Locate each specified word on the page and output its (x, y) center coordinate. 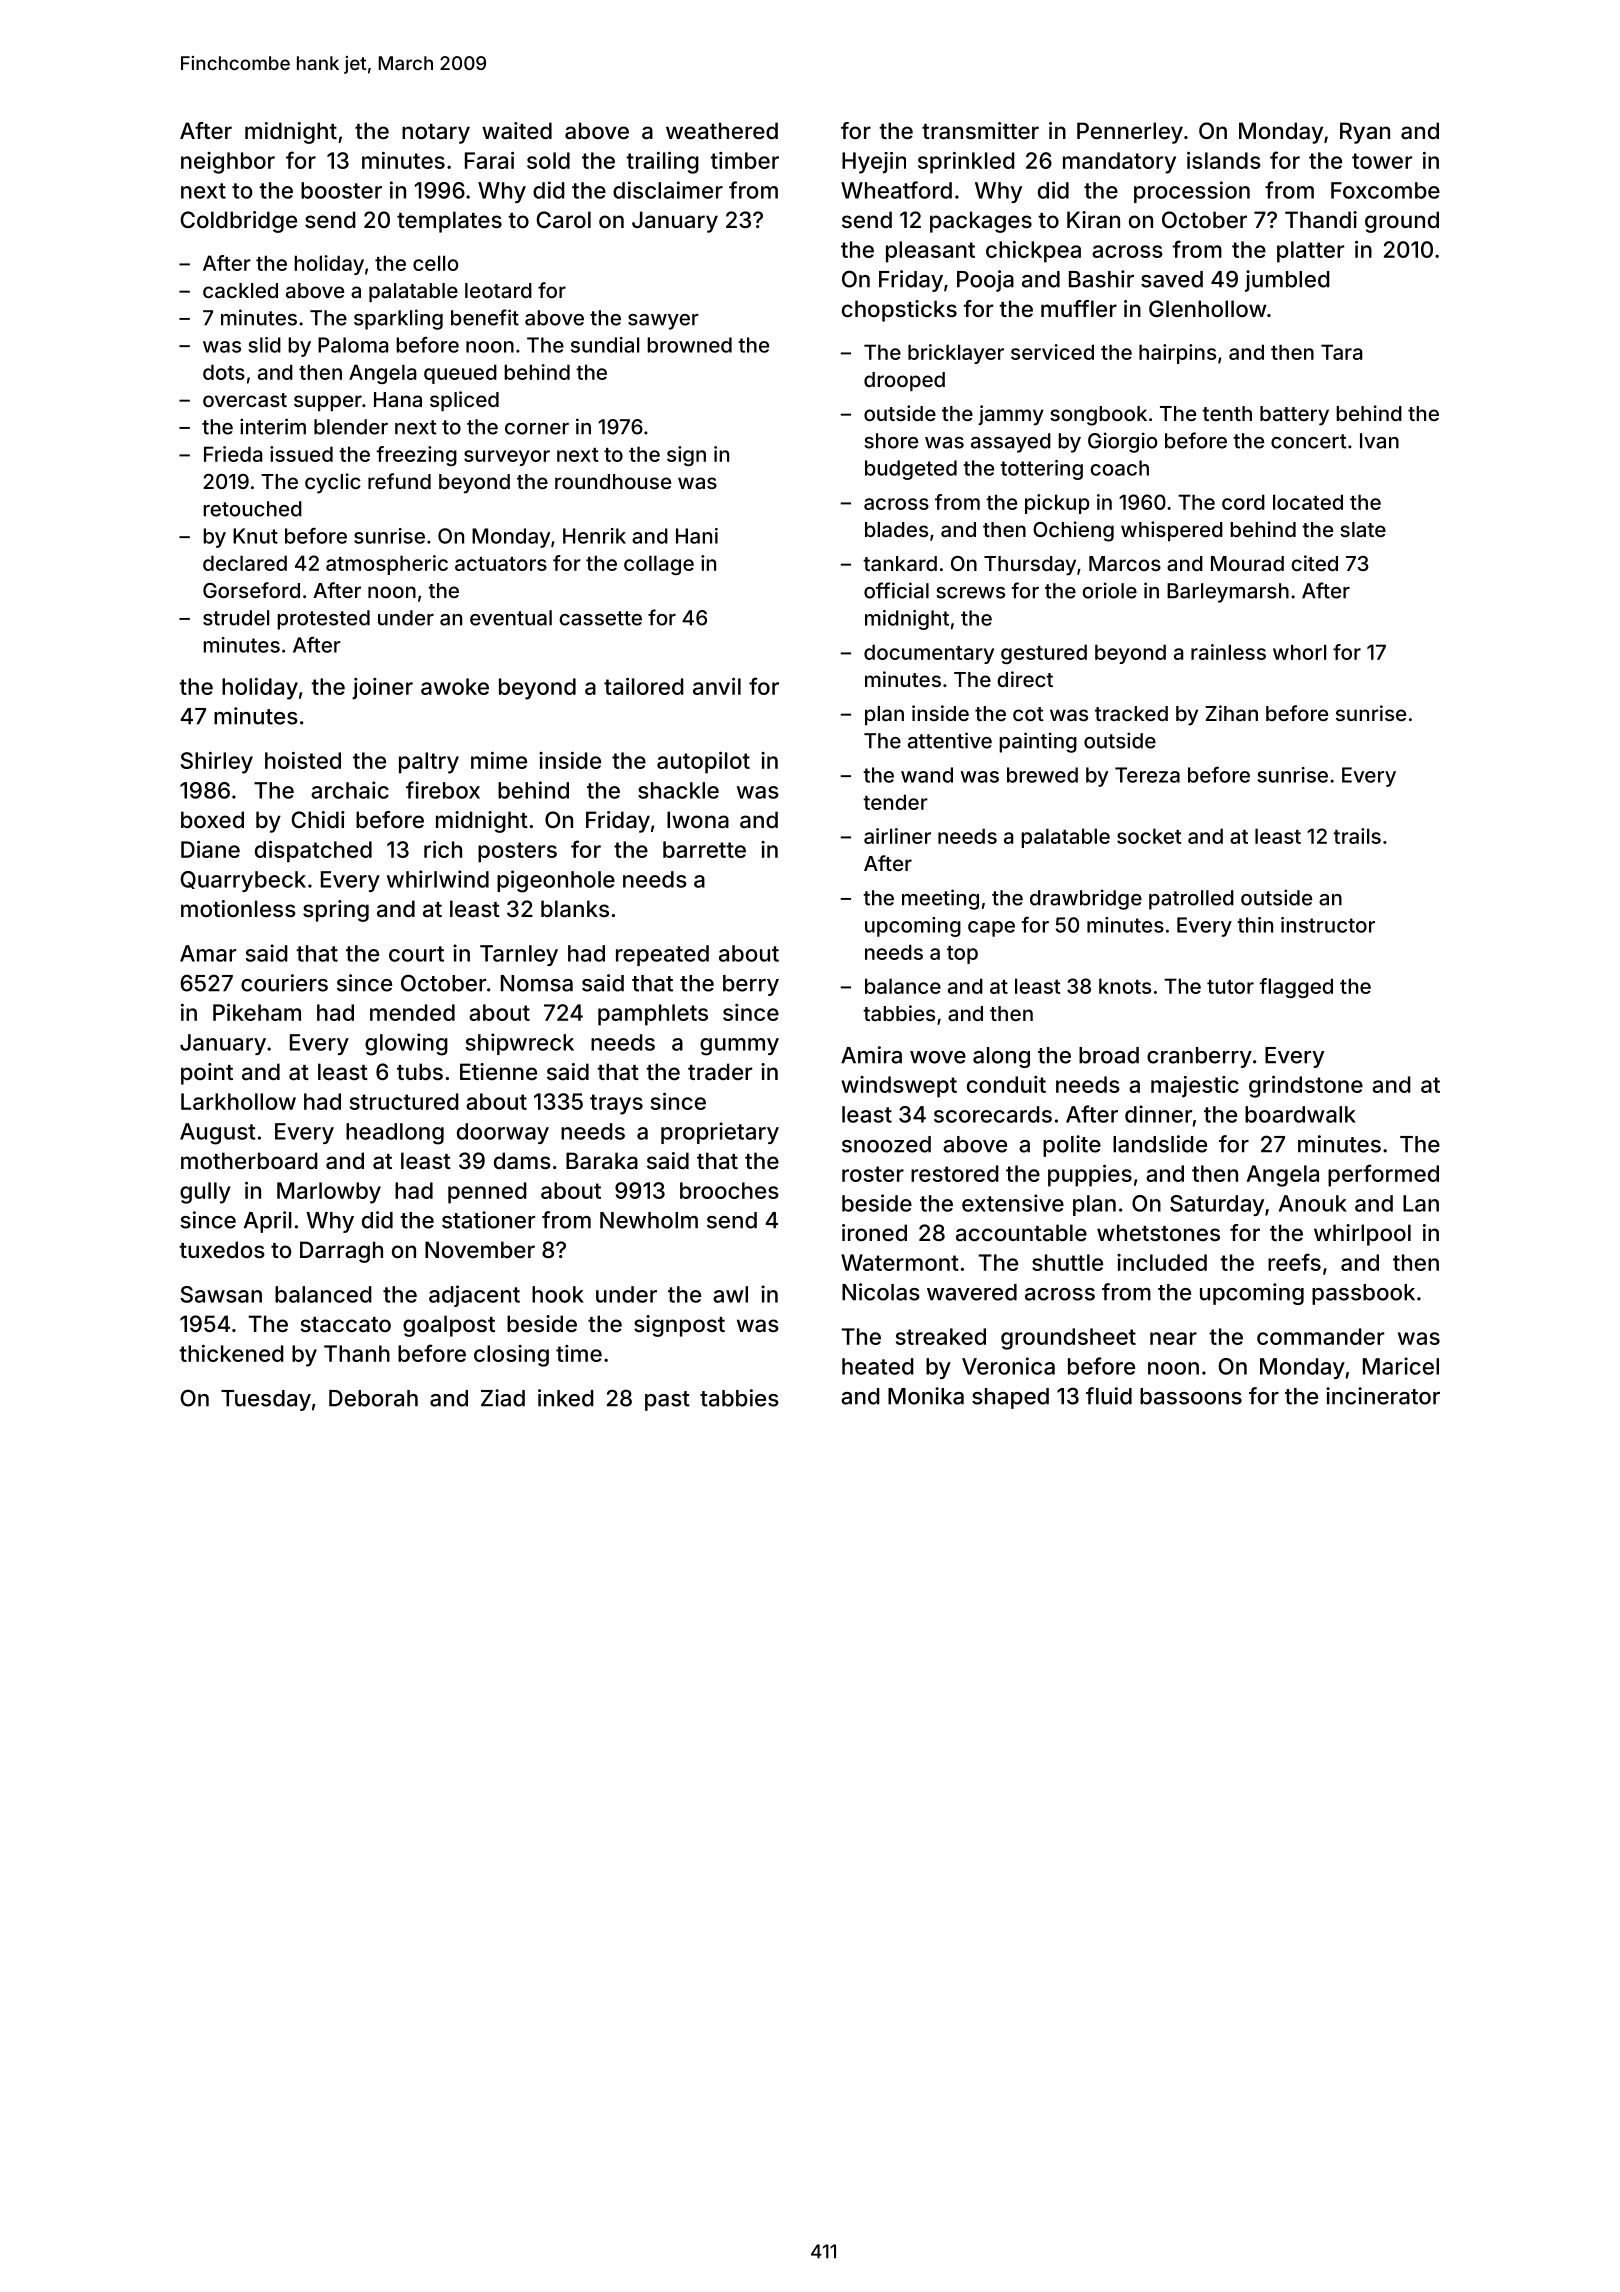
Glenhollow (1208, 308)
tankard (900, 563)
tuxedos (222, 1249)
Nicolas (881, 1292)
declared (245, 563)
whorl (1299, 652)
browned (689, 345)
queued (460, 374)
